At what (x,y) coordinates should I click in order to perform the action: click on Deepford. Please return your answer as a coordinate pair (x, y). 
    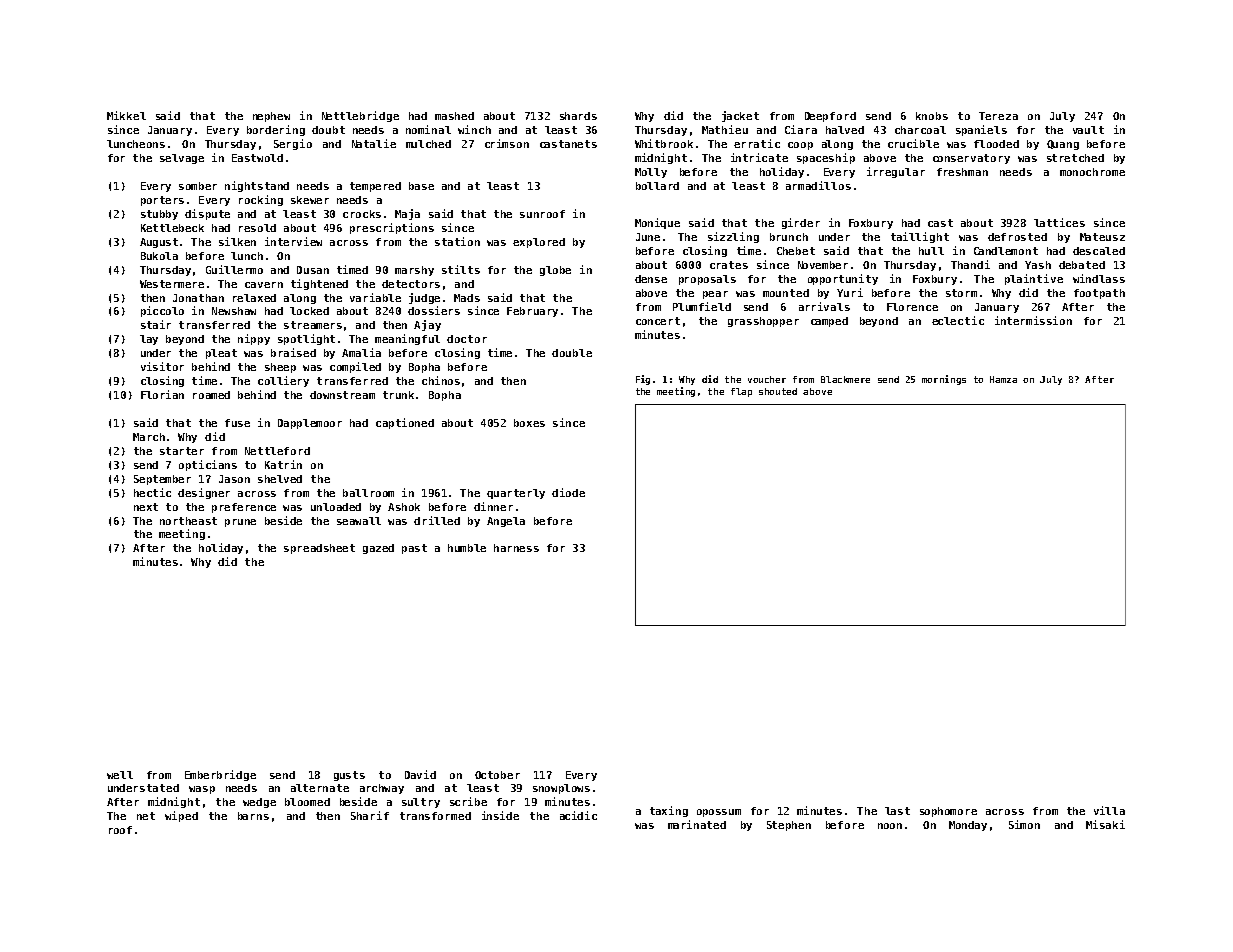
    Looking at the image, I should click on (830, 117).
